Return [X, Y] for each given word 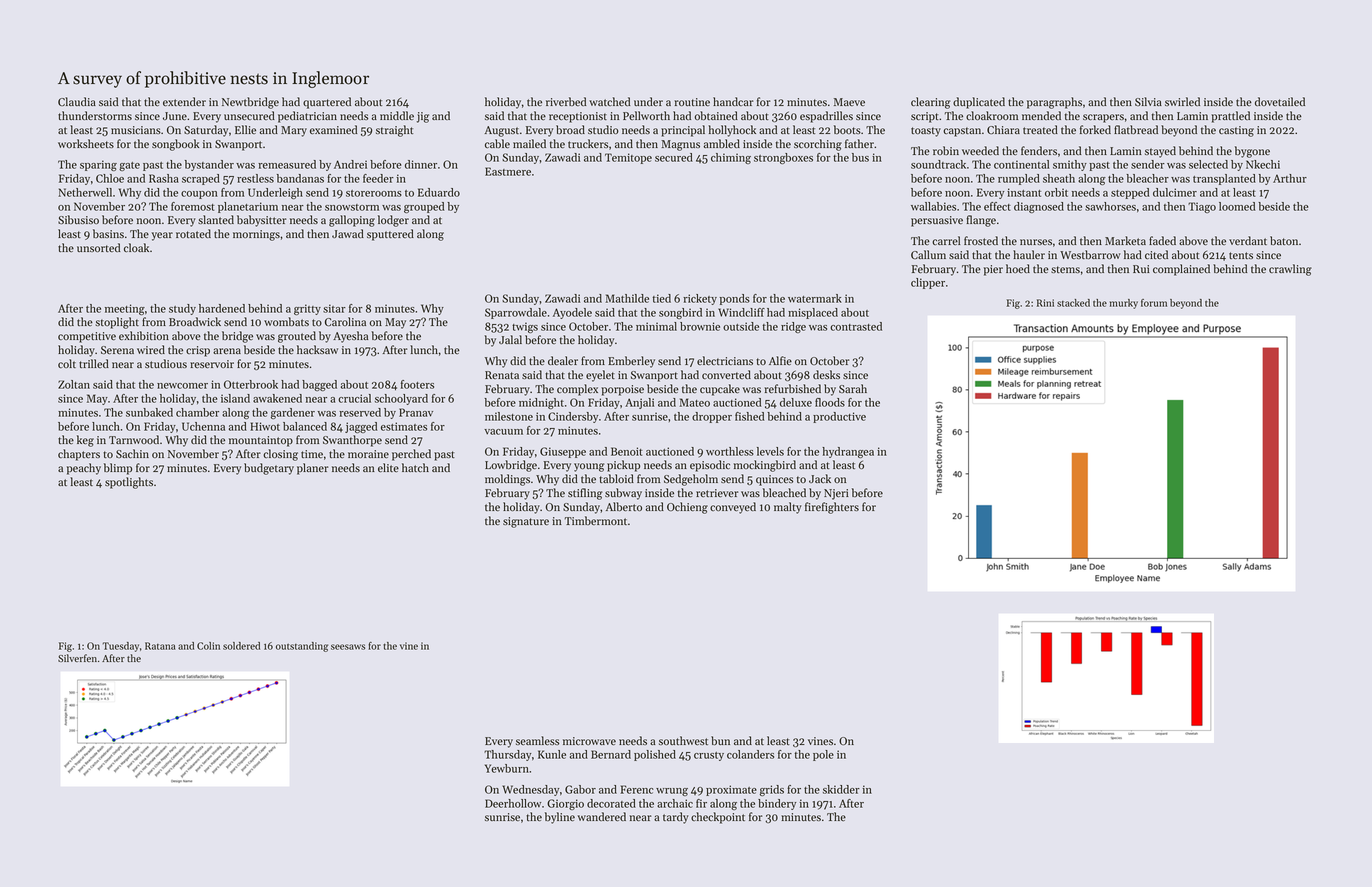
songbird [680, 313]
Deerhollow [513, 803]
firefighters [832, 508]
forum [1154, 303]
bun [720, 741]
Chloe [110, 178]
